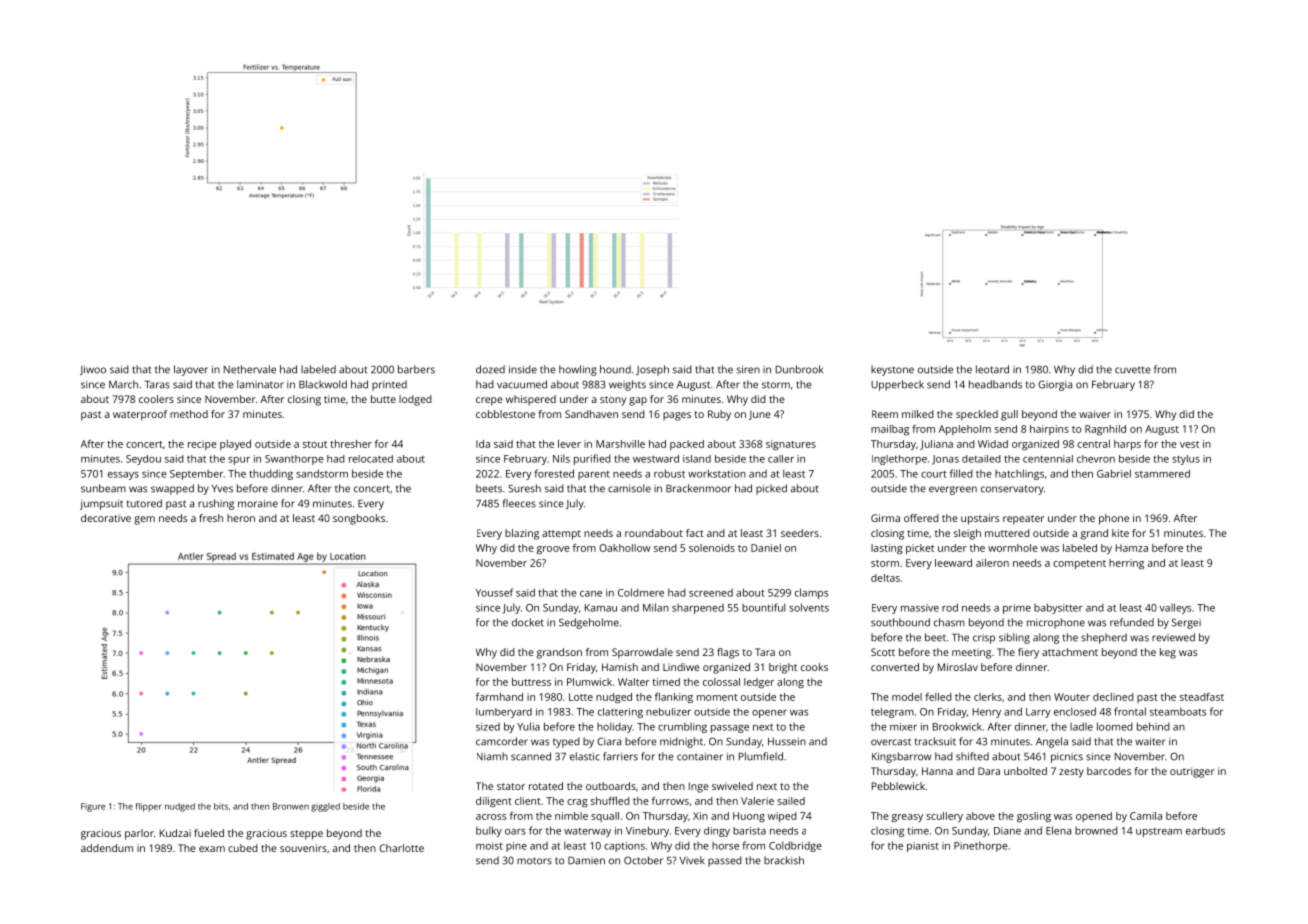 This screenshot has width=1308, height=924. What do you see at coordinates (1038, 713) in the screenshot?
I see `Larry` at bounding box center [1038, 713].
